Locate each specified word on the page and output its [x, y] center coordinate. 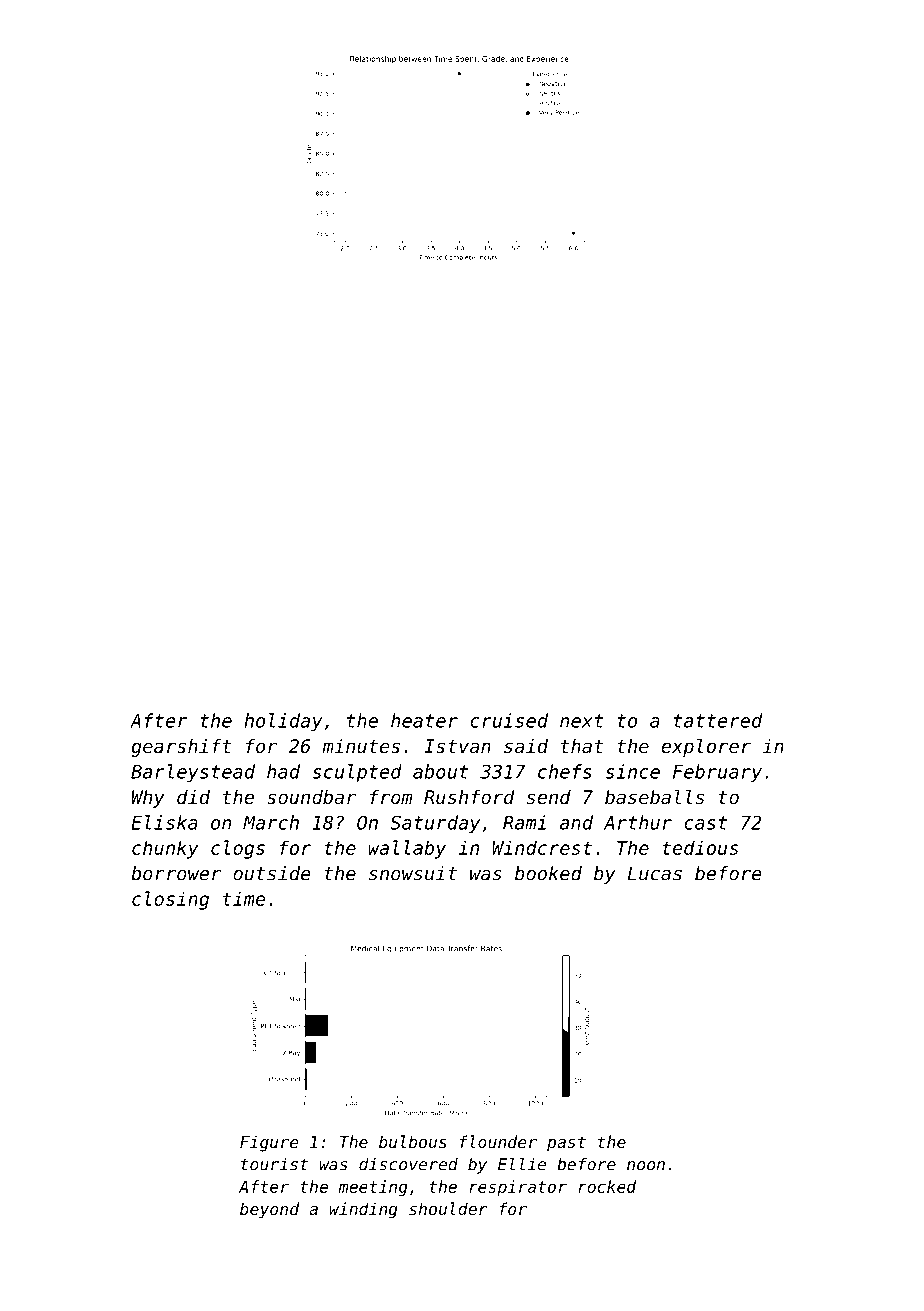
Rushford [469, 797]
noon [646, 1166]
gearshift [181, 748]
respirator [518, 1188]
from [391, 797]
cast [705, 823]
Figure [269, 1143]
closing [170, 900]
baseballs [654, 796]
